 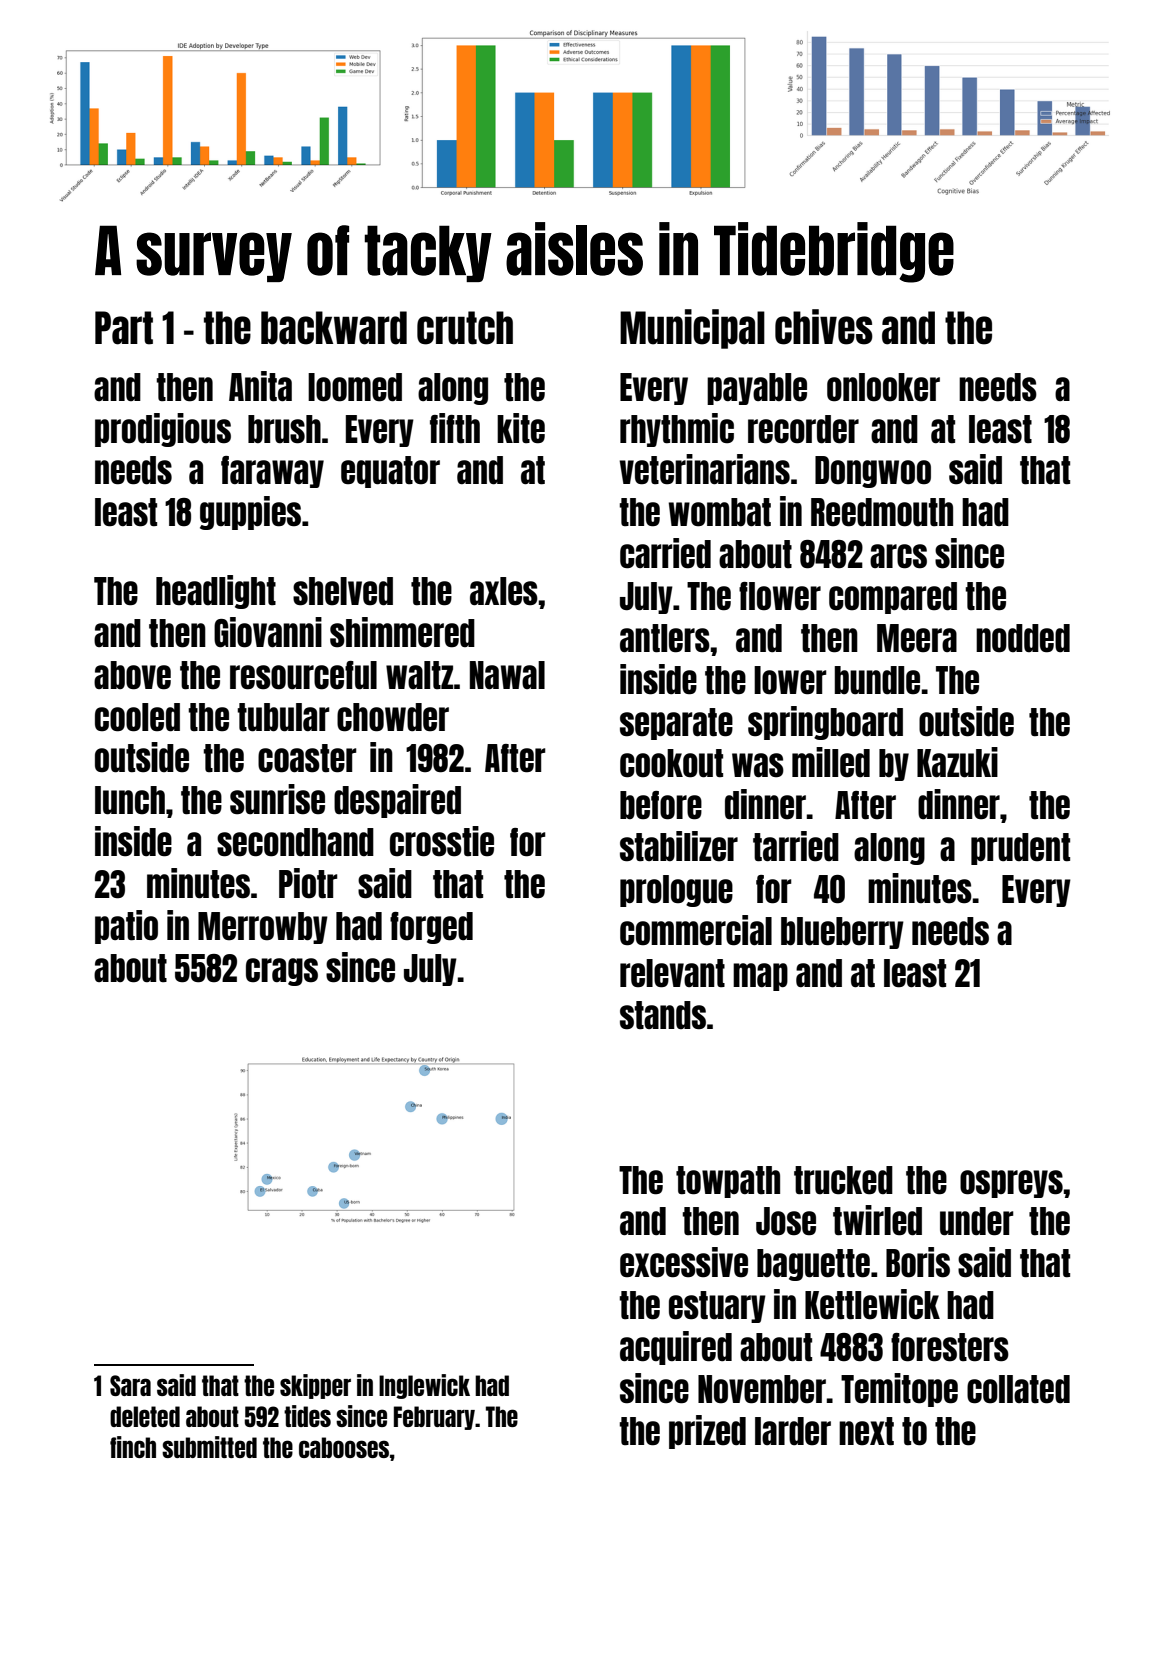 I want to click on chives, so click(x=824, y=327).
